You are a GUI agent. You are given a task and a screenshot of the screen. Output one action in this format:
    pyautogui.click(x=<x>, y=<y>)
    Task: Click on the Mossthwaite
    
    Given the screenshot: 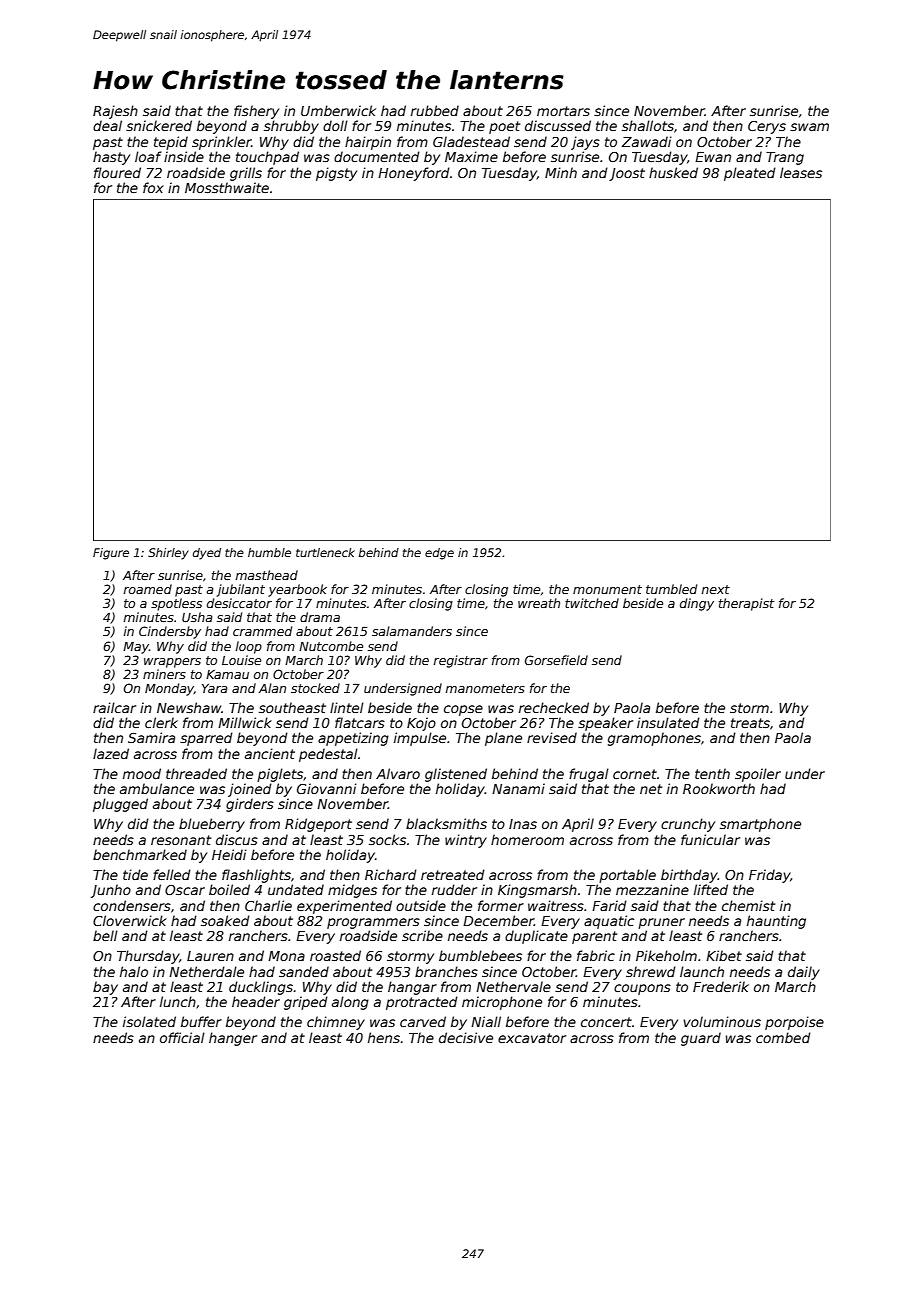 What is the action you would take?
    pyautogui.click(x=227, y=187)
